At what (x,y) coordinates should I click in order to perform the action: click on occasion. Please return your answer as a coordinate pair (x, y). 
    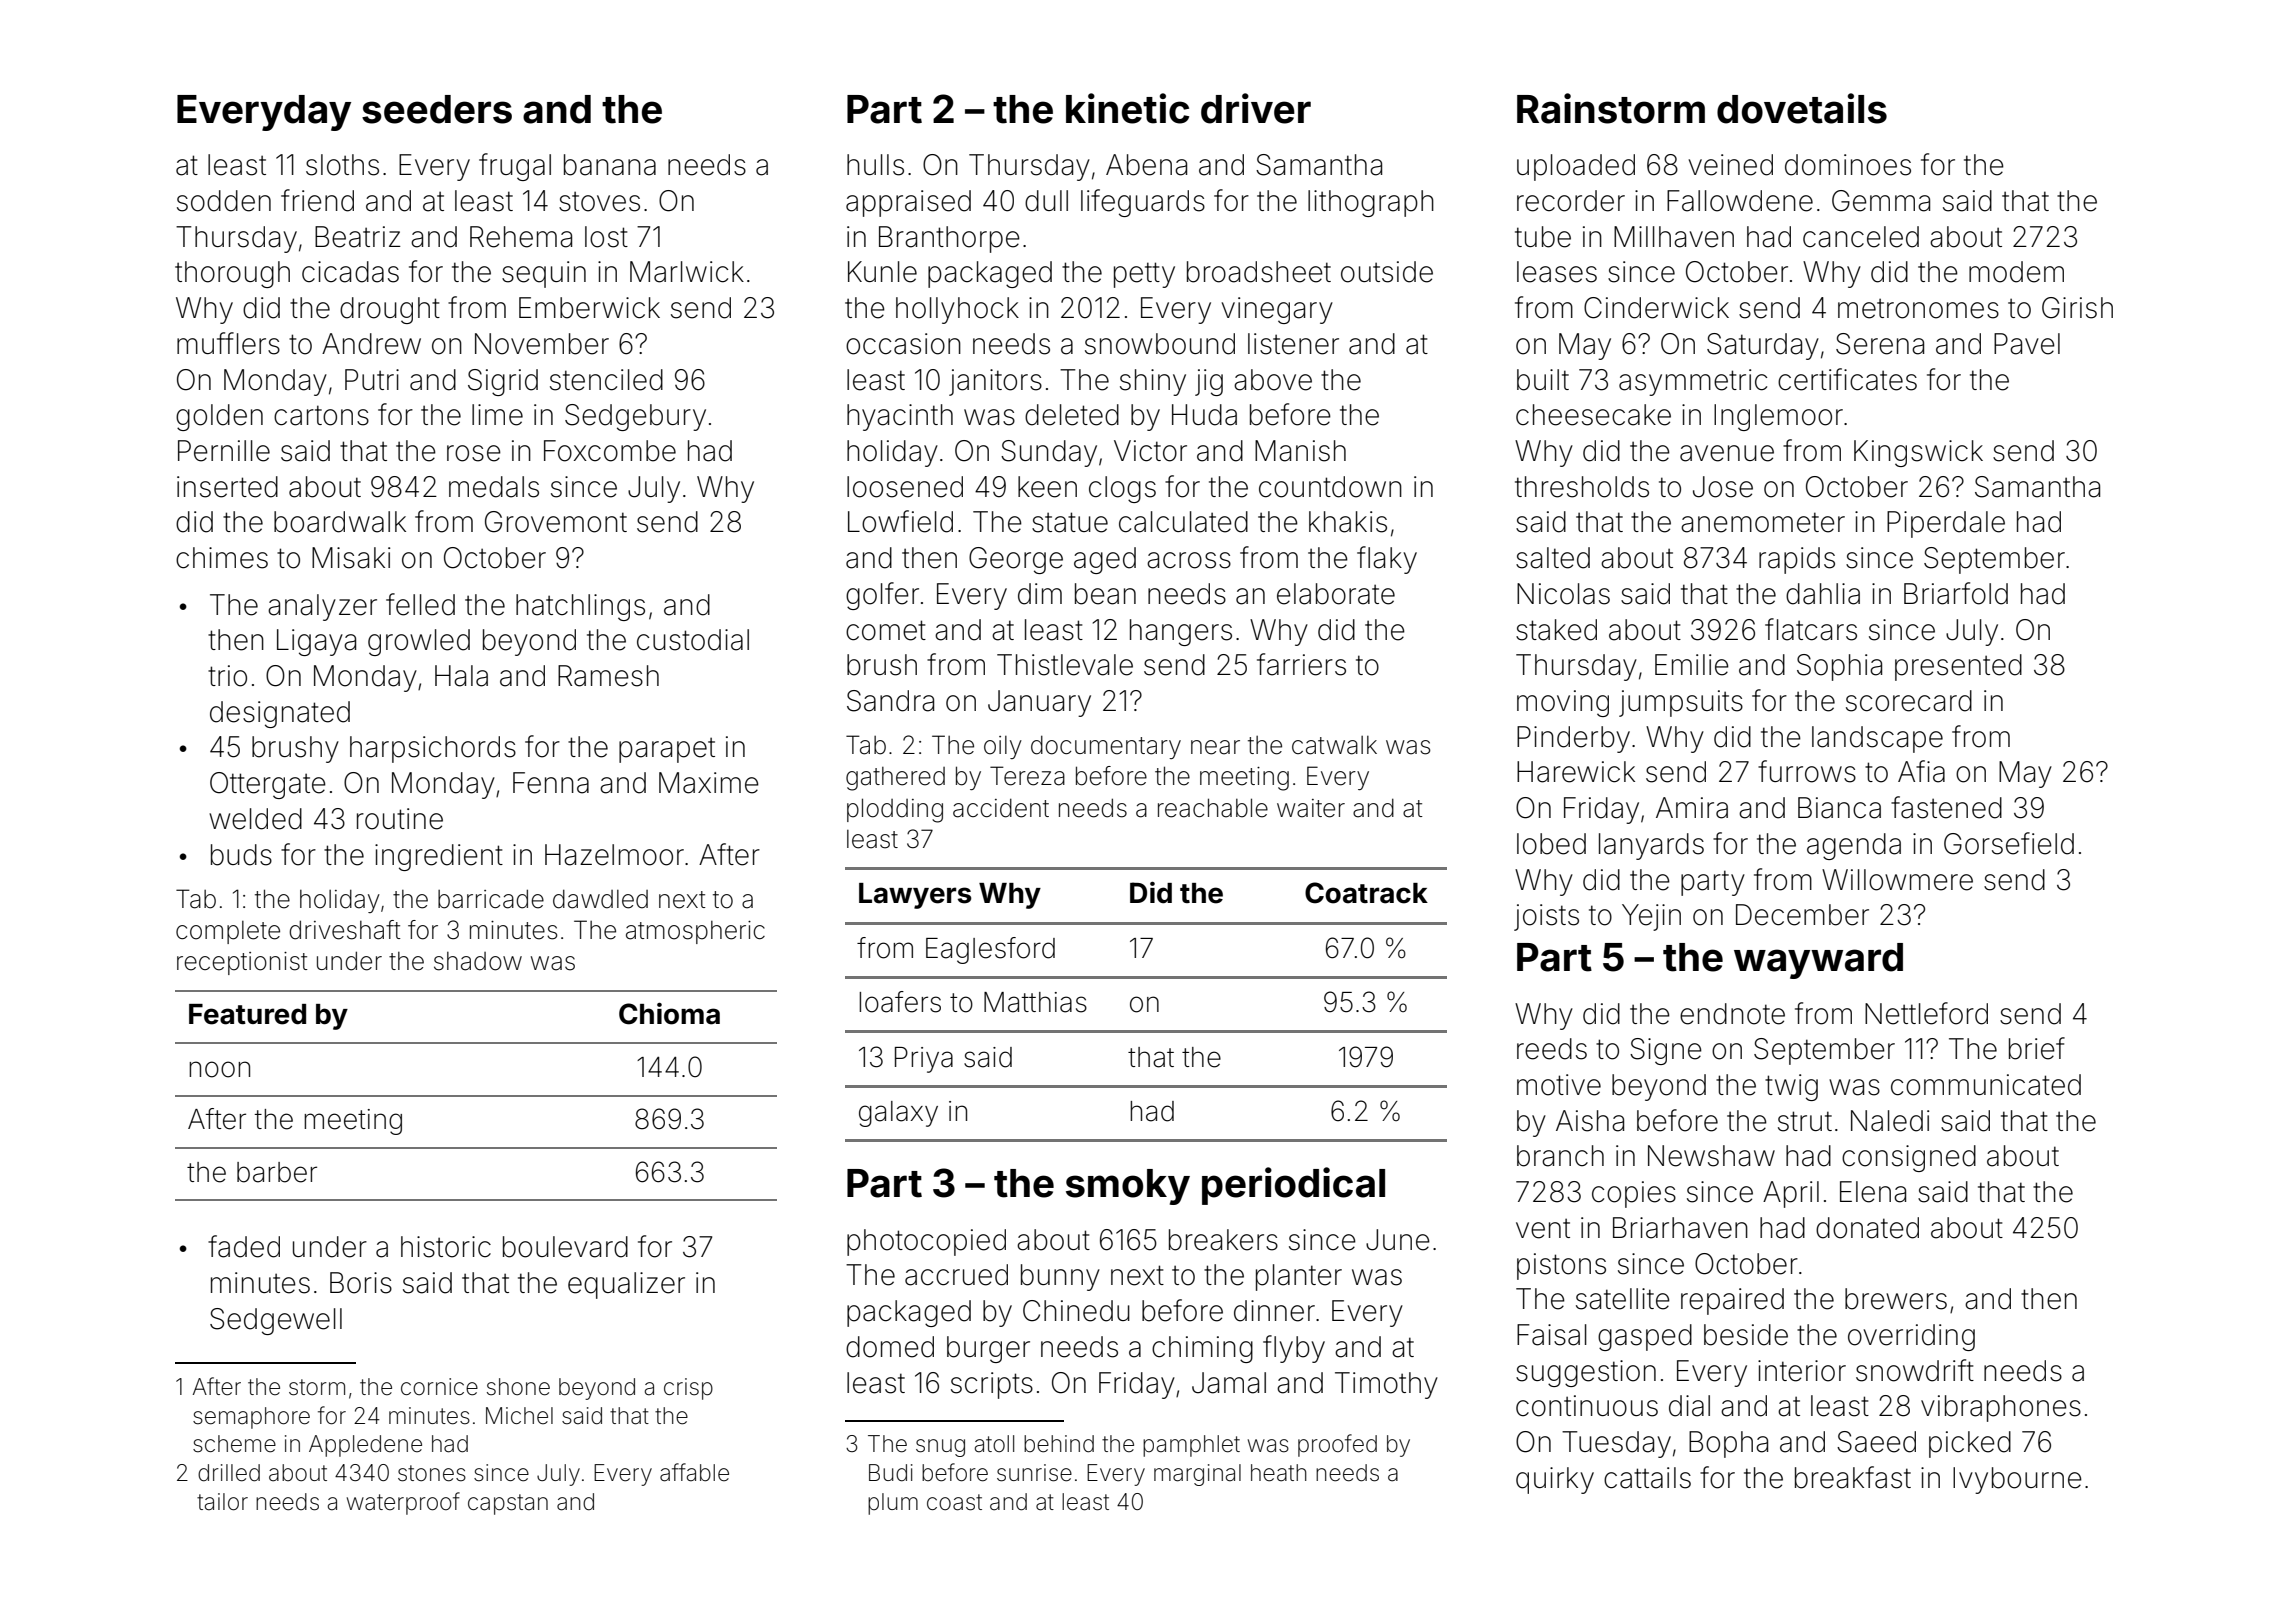
    Looking at the image, I should click on (903, 344).
